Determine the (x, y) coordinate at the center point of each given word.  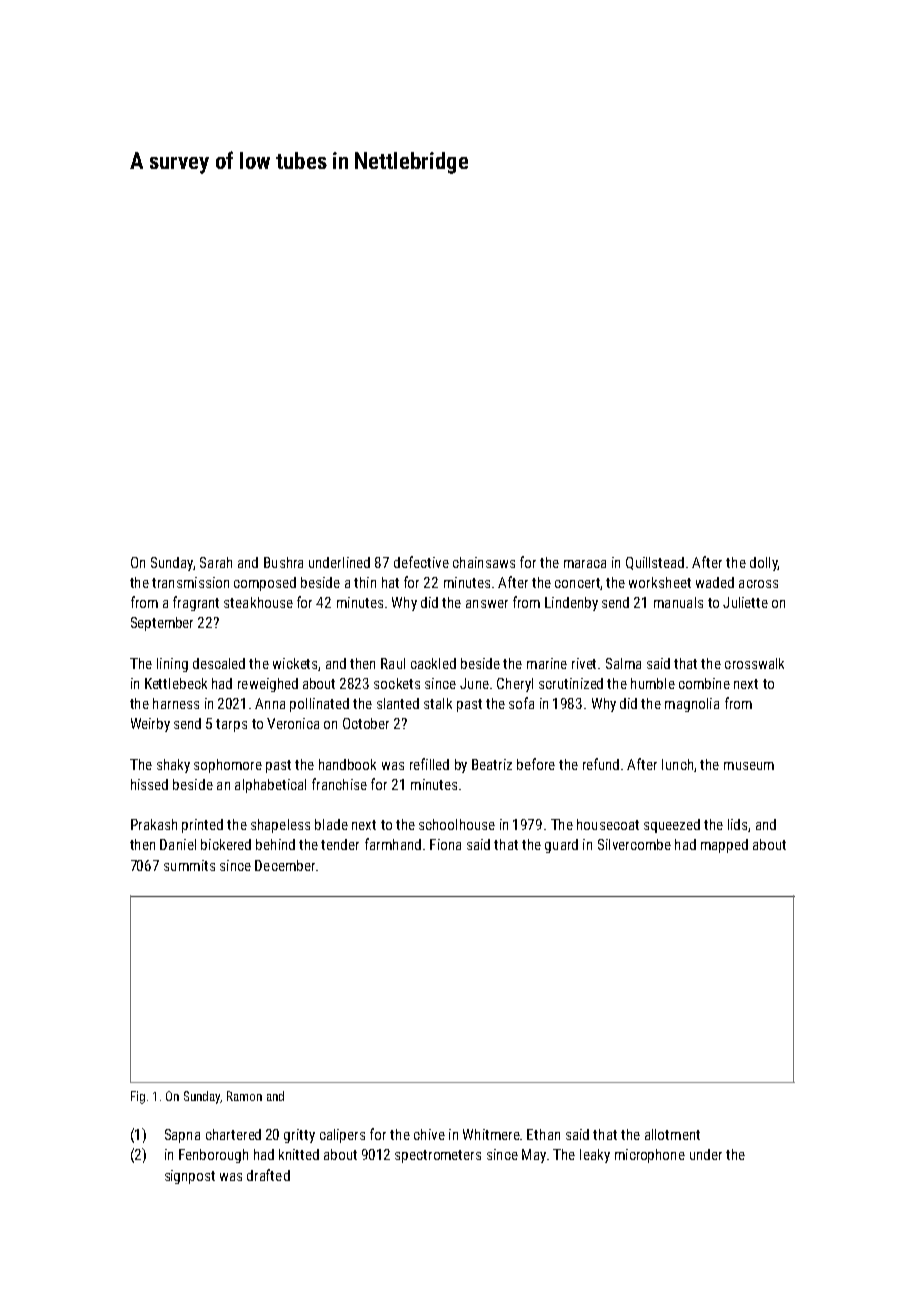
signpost (190, 1177)
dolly (764, 564)
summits (189, 865)
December (285, 865)
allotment (672, 1134)
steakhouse (258, 602)
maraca (585, 564)
